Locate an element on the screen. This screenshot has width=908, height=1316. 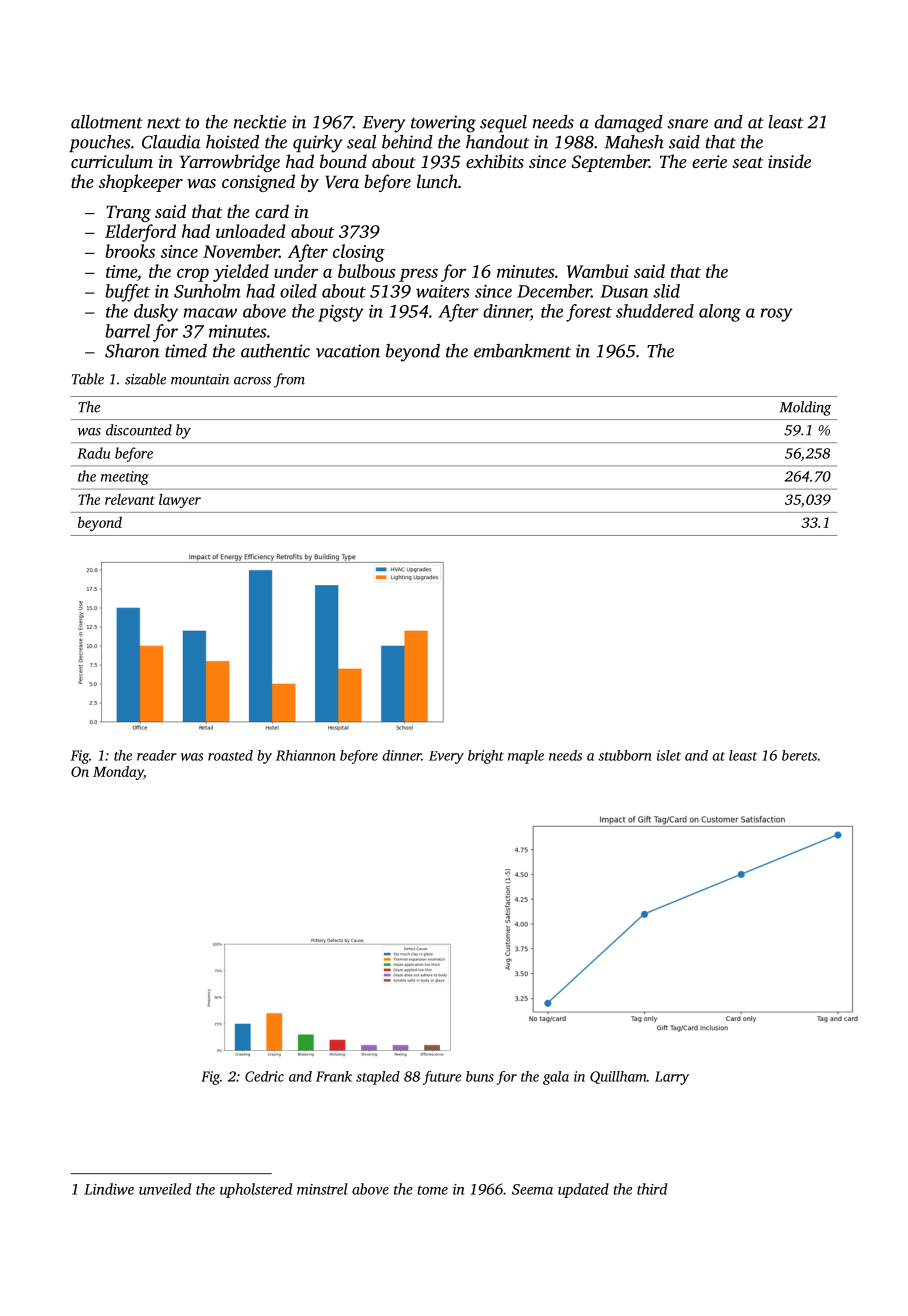
embankment is located at coordinates (522, 351).
